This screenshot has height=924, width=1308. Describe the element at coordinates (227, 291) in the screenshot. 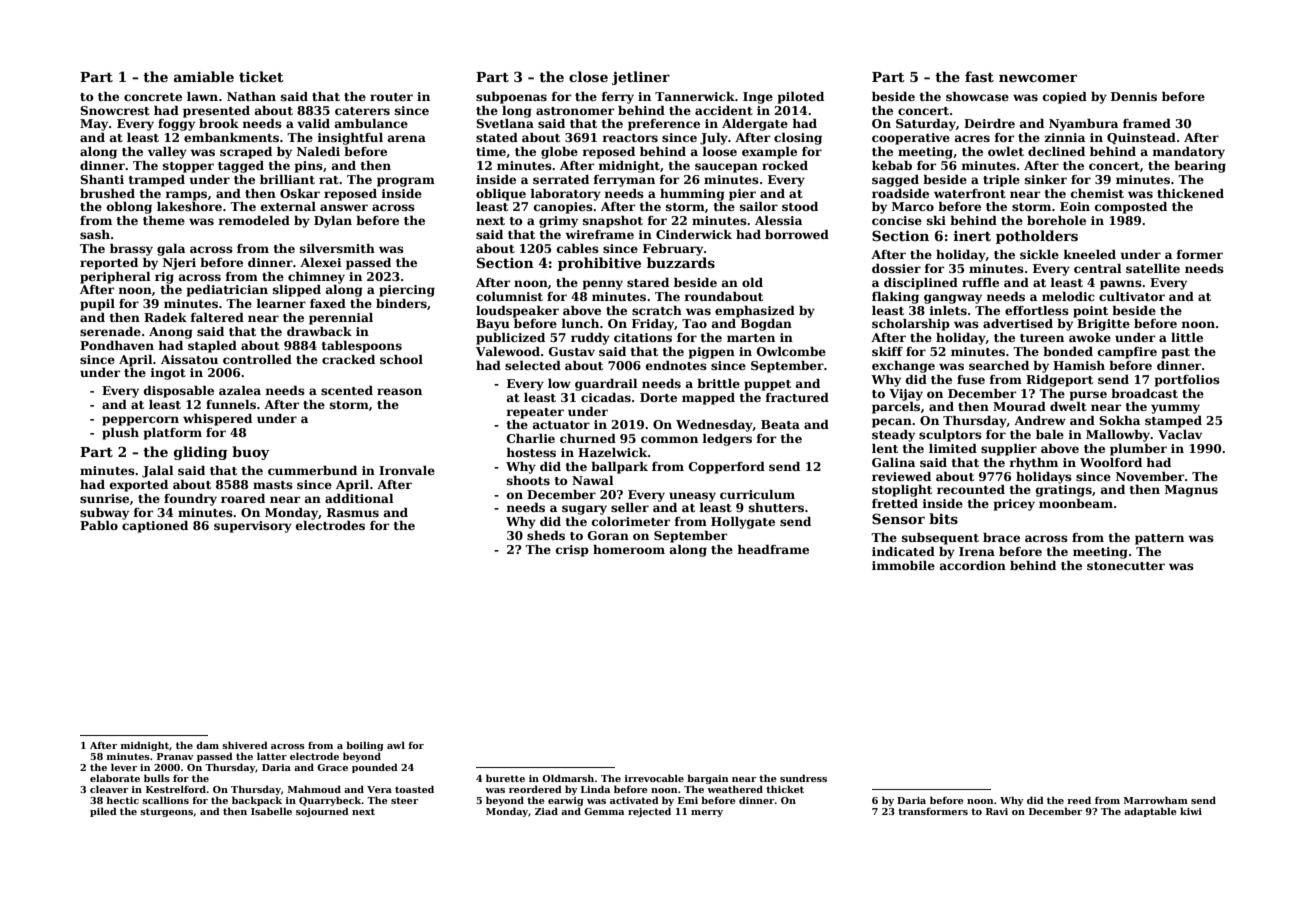

I see `pediatrician` at that location.
